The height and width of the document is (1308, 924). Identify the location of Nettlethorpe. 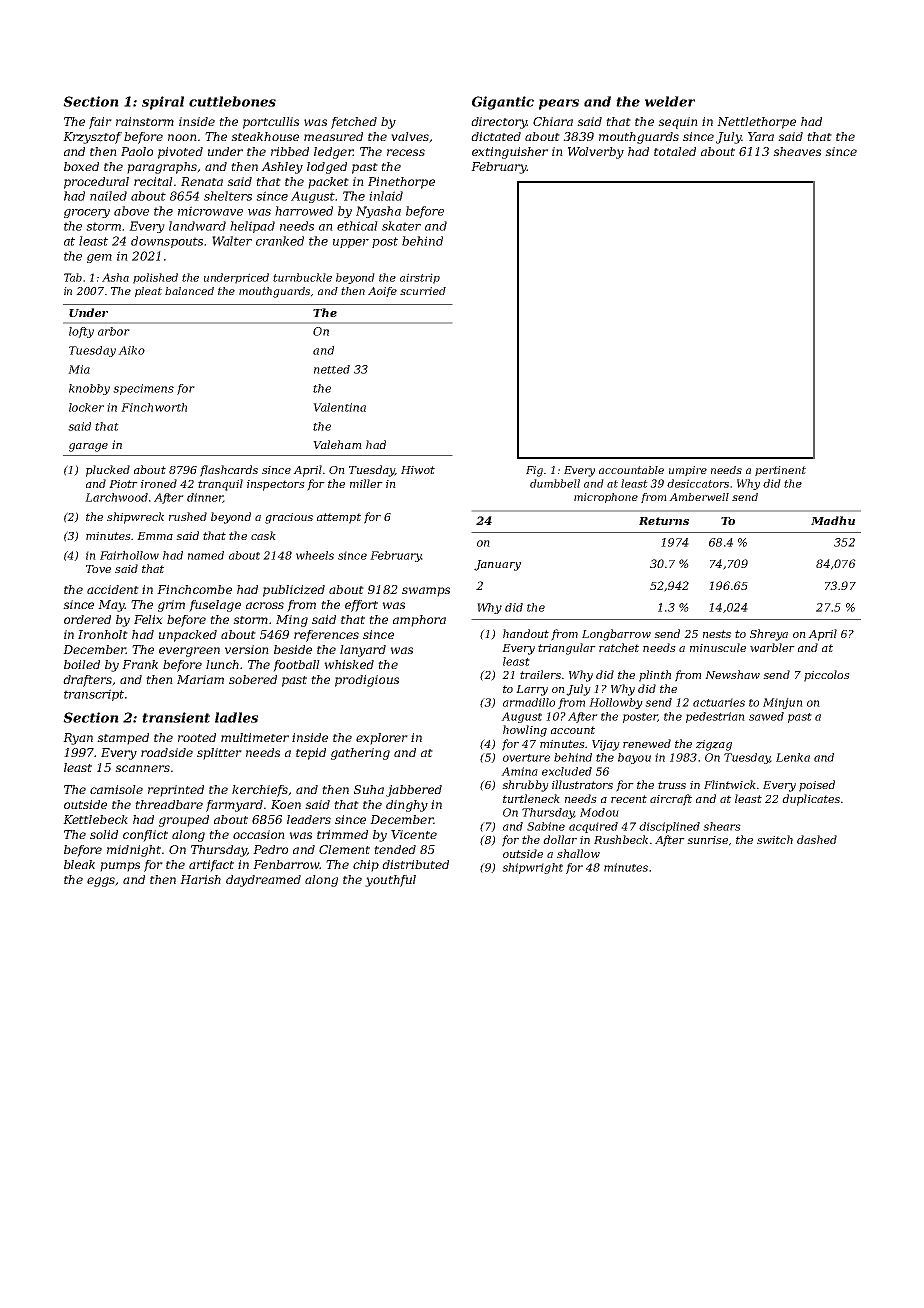
(756, 123).
